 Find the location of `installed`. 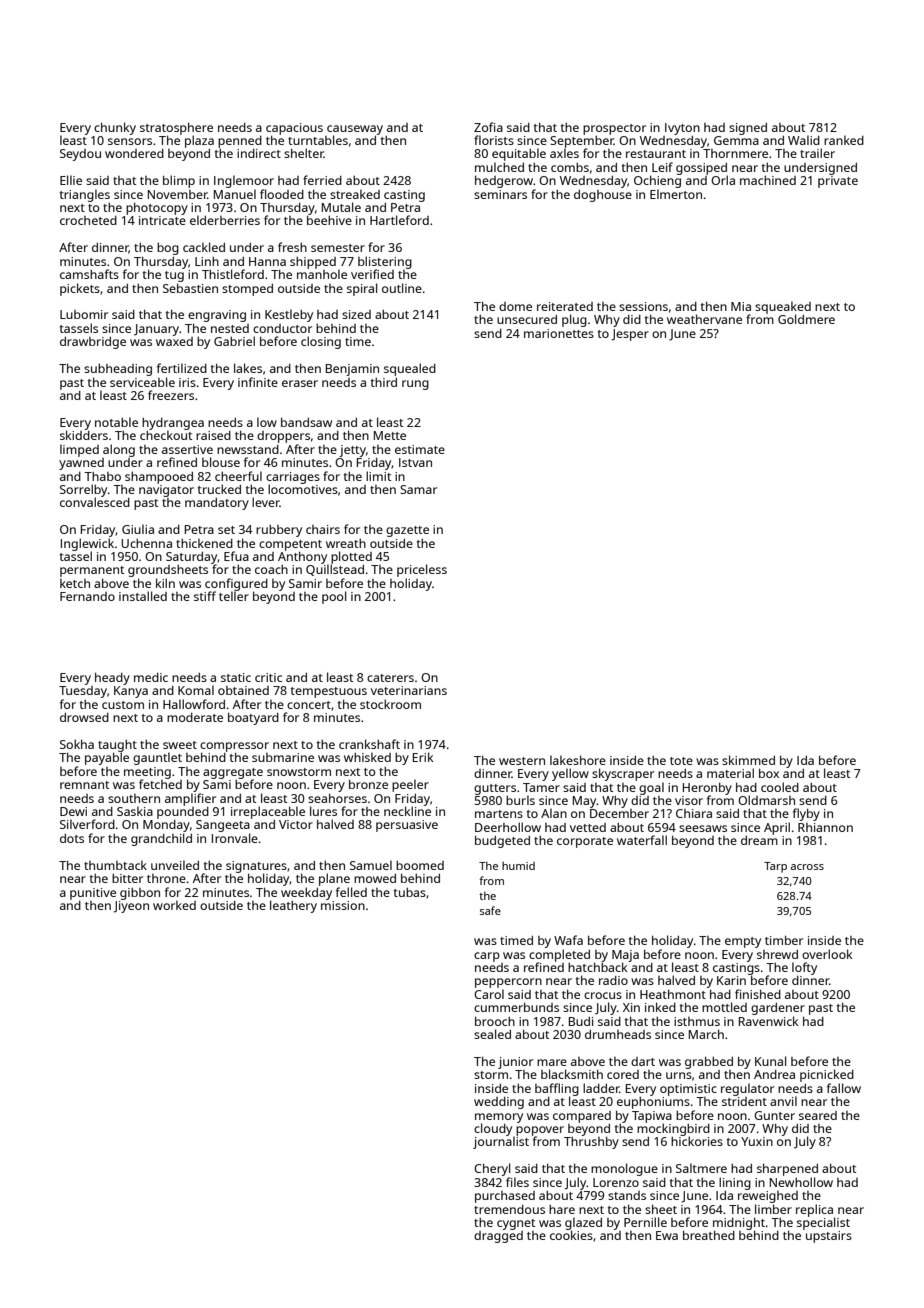

installed is located at coordinates (143, 596).
